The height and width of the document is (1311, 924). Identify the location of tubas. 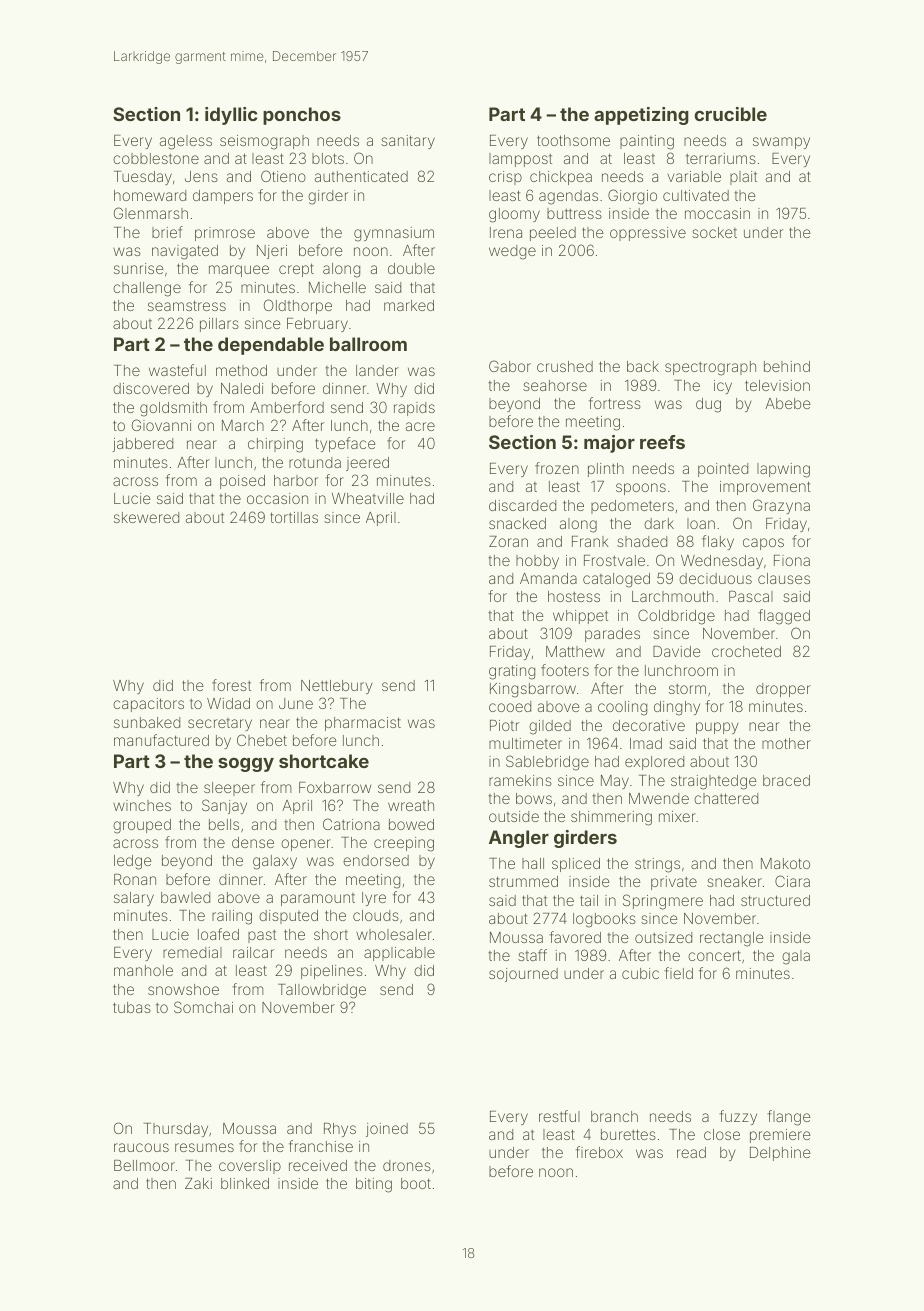
(132, 1007).
